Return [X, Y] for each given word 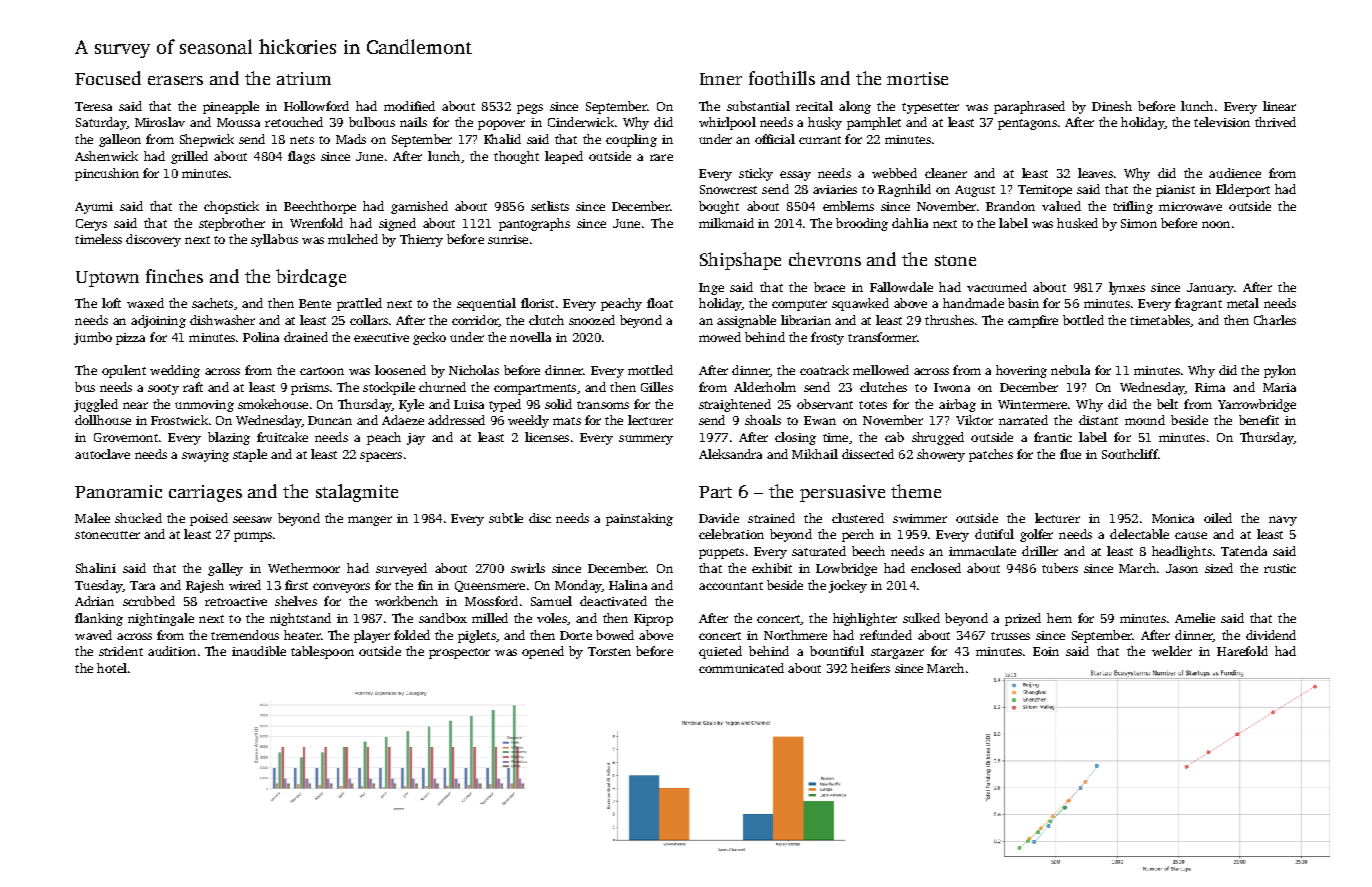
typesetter [930, 108]
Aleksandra [730, 454]
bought [719, 207]
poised [209, 519]
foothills [782, 78]
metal [1243, 303]
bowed [615, 635]
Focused [108, 78]
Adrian [94, 601]
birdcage [311, 278]
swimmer [920, 518]
